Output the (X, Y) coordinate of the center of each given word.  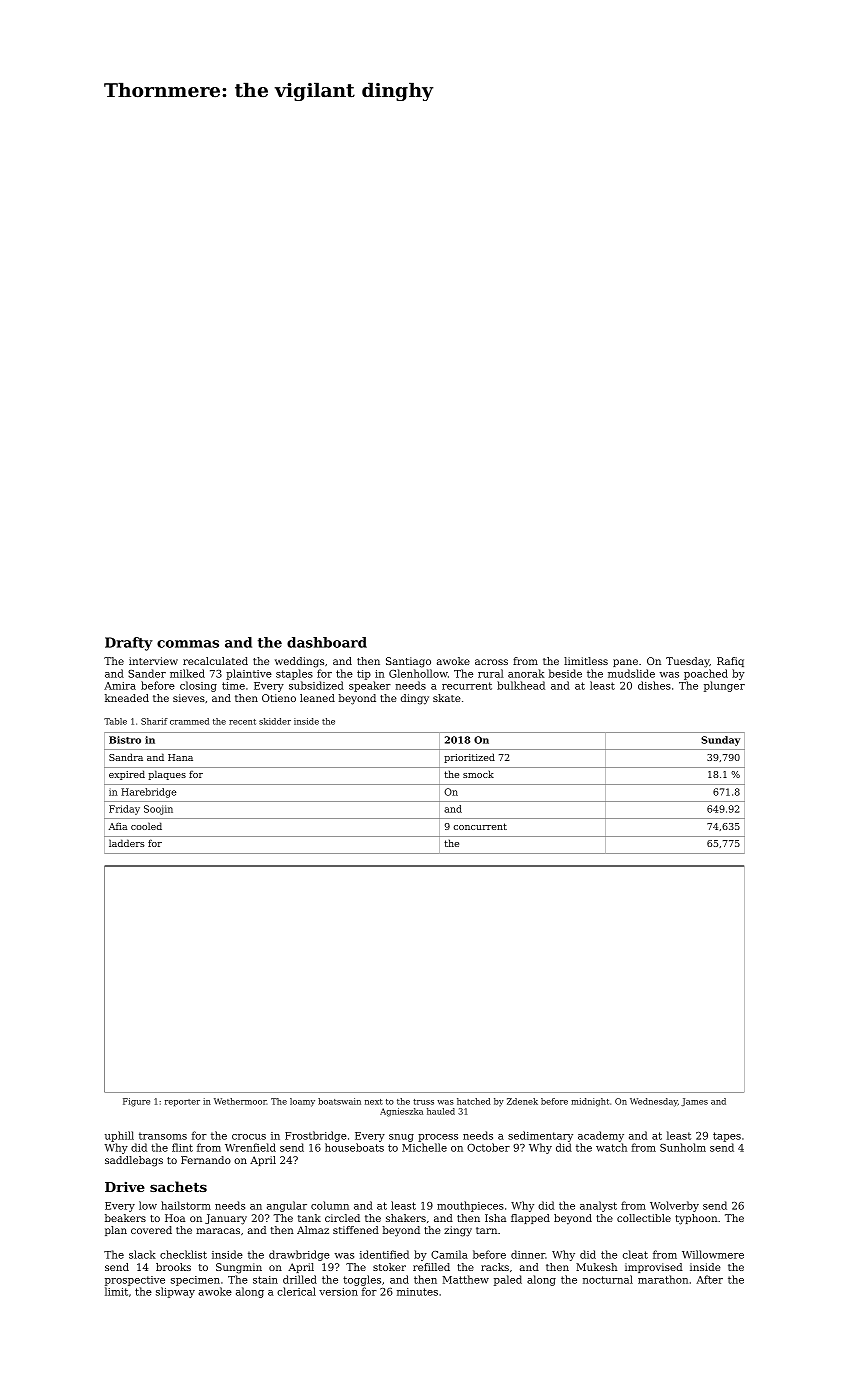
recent (242, 722)
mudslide (631, 673)
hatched (473, 1101)
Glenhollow (418, 673)
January (226, 1219)
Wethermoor (240, 1101)
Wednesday (654, 1102)
